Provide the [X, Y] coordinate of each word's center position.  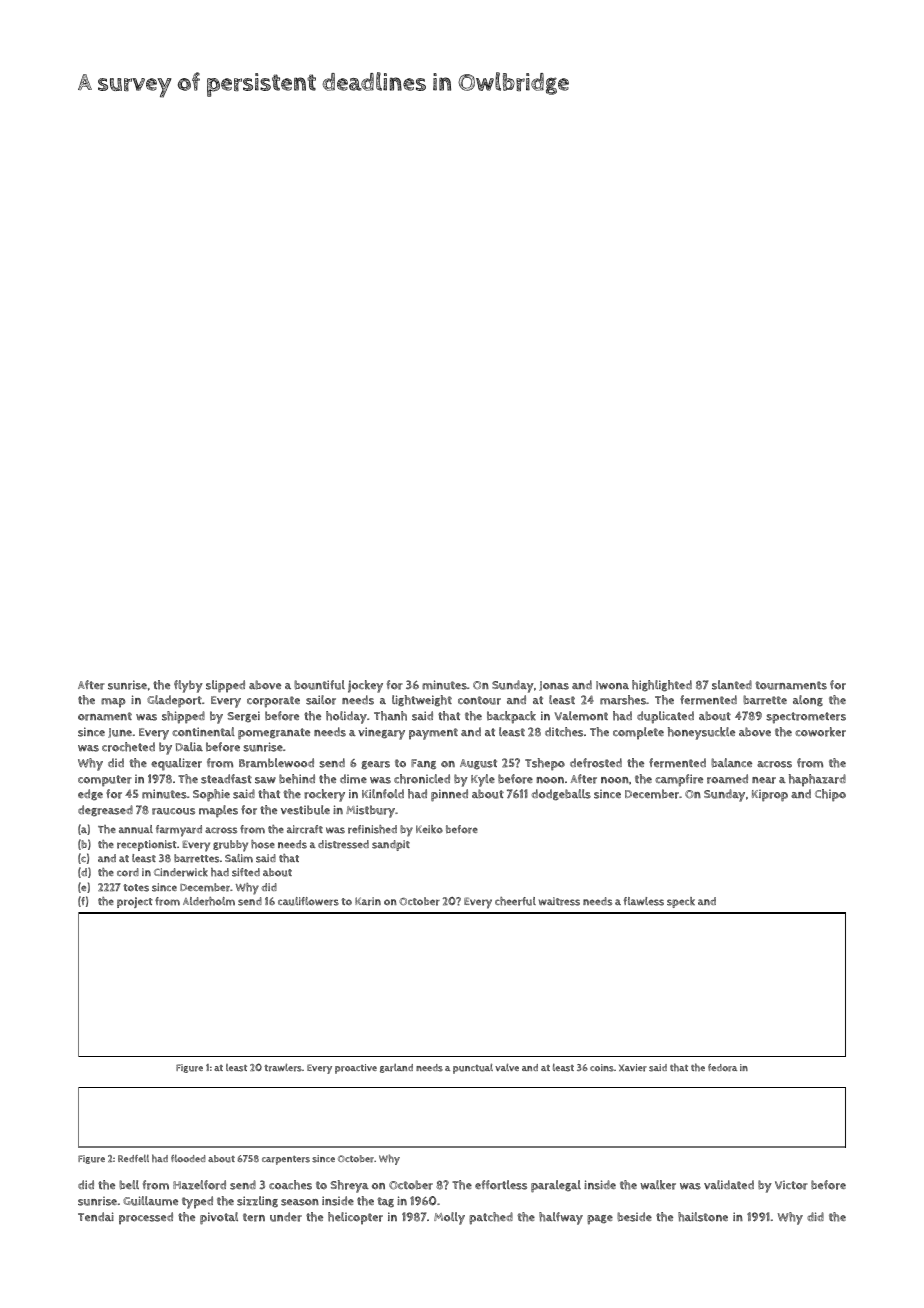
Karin [368, 901]
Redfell [133, 1158]
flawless [643, 901]
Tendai [96, 1216]
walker [658, 1185]
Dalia [189, 746]
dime [353, 779]
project [134, 902]
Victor [791, 1185]
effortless [501, 1185]
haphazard [817, 780]
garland [396, 1068]
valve [507, 1067]
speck [681, 902]
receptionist [146, 845]
